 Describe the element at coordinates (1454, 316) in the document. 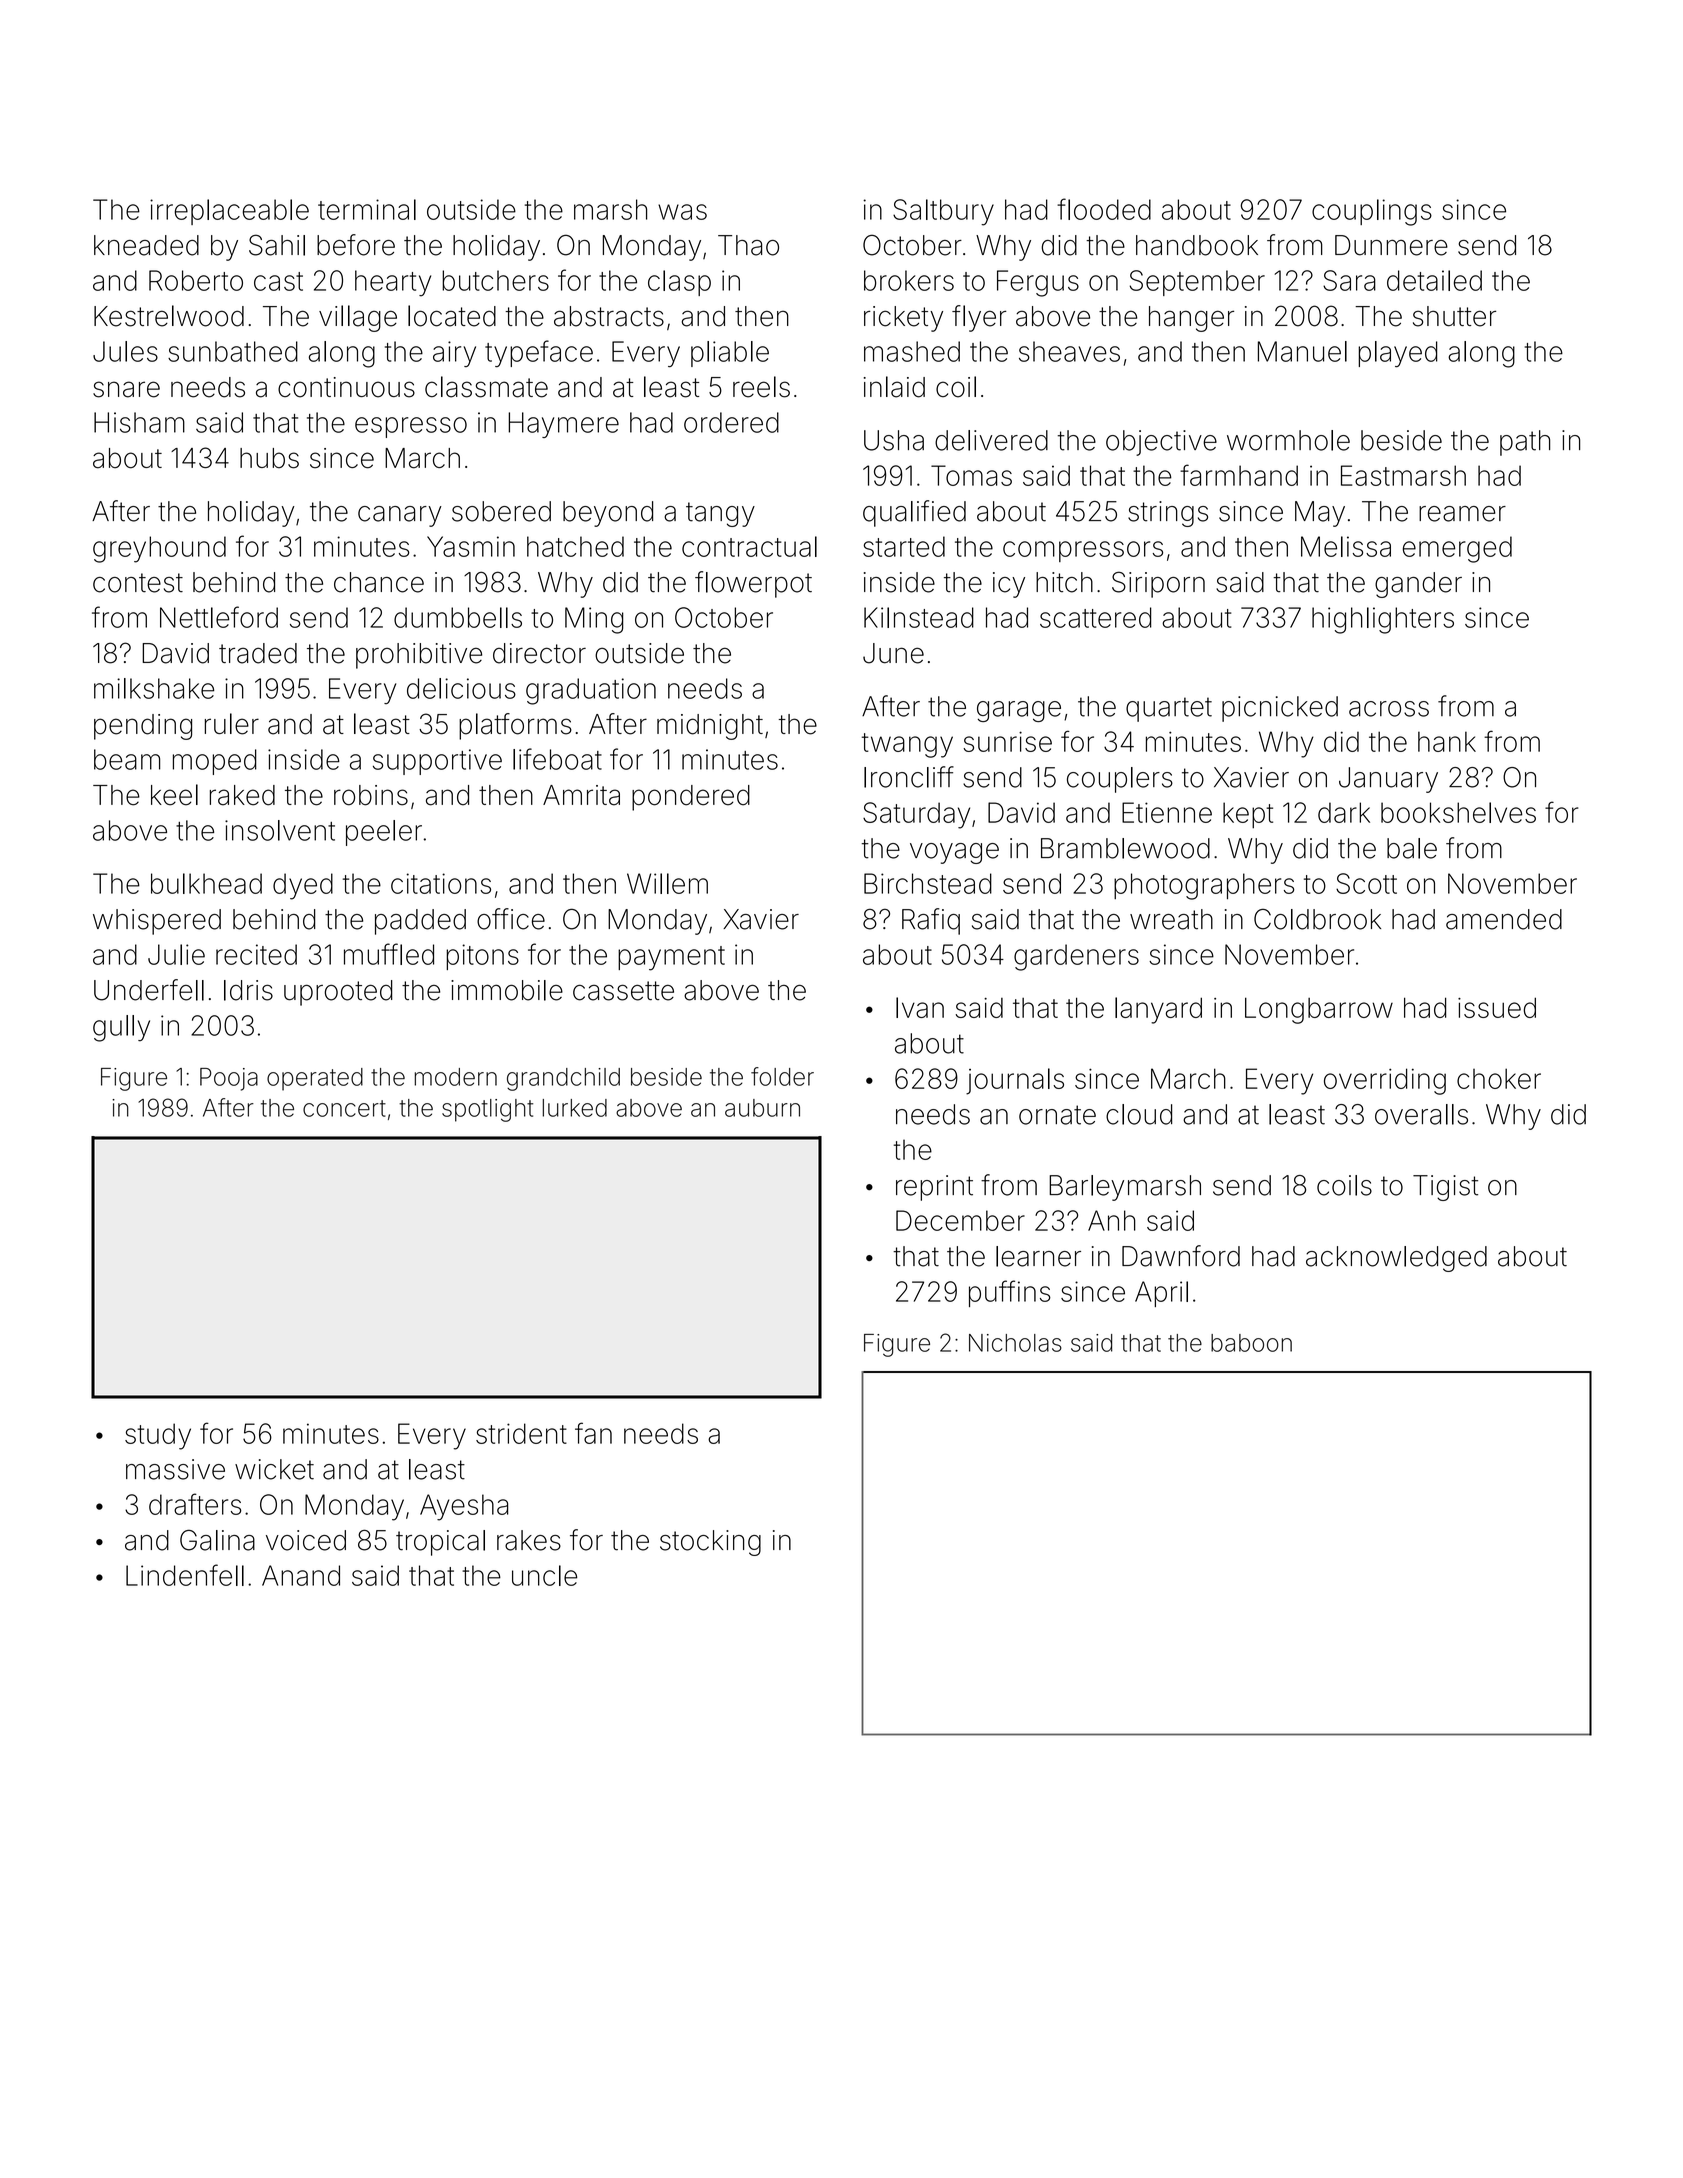

I see `shutter` at that location.
